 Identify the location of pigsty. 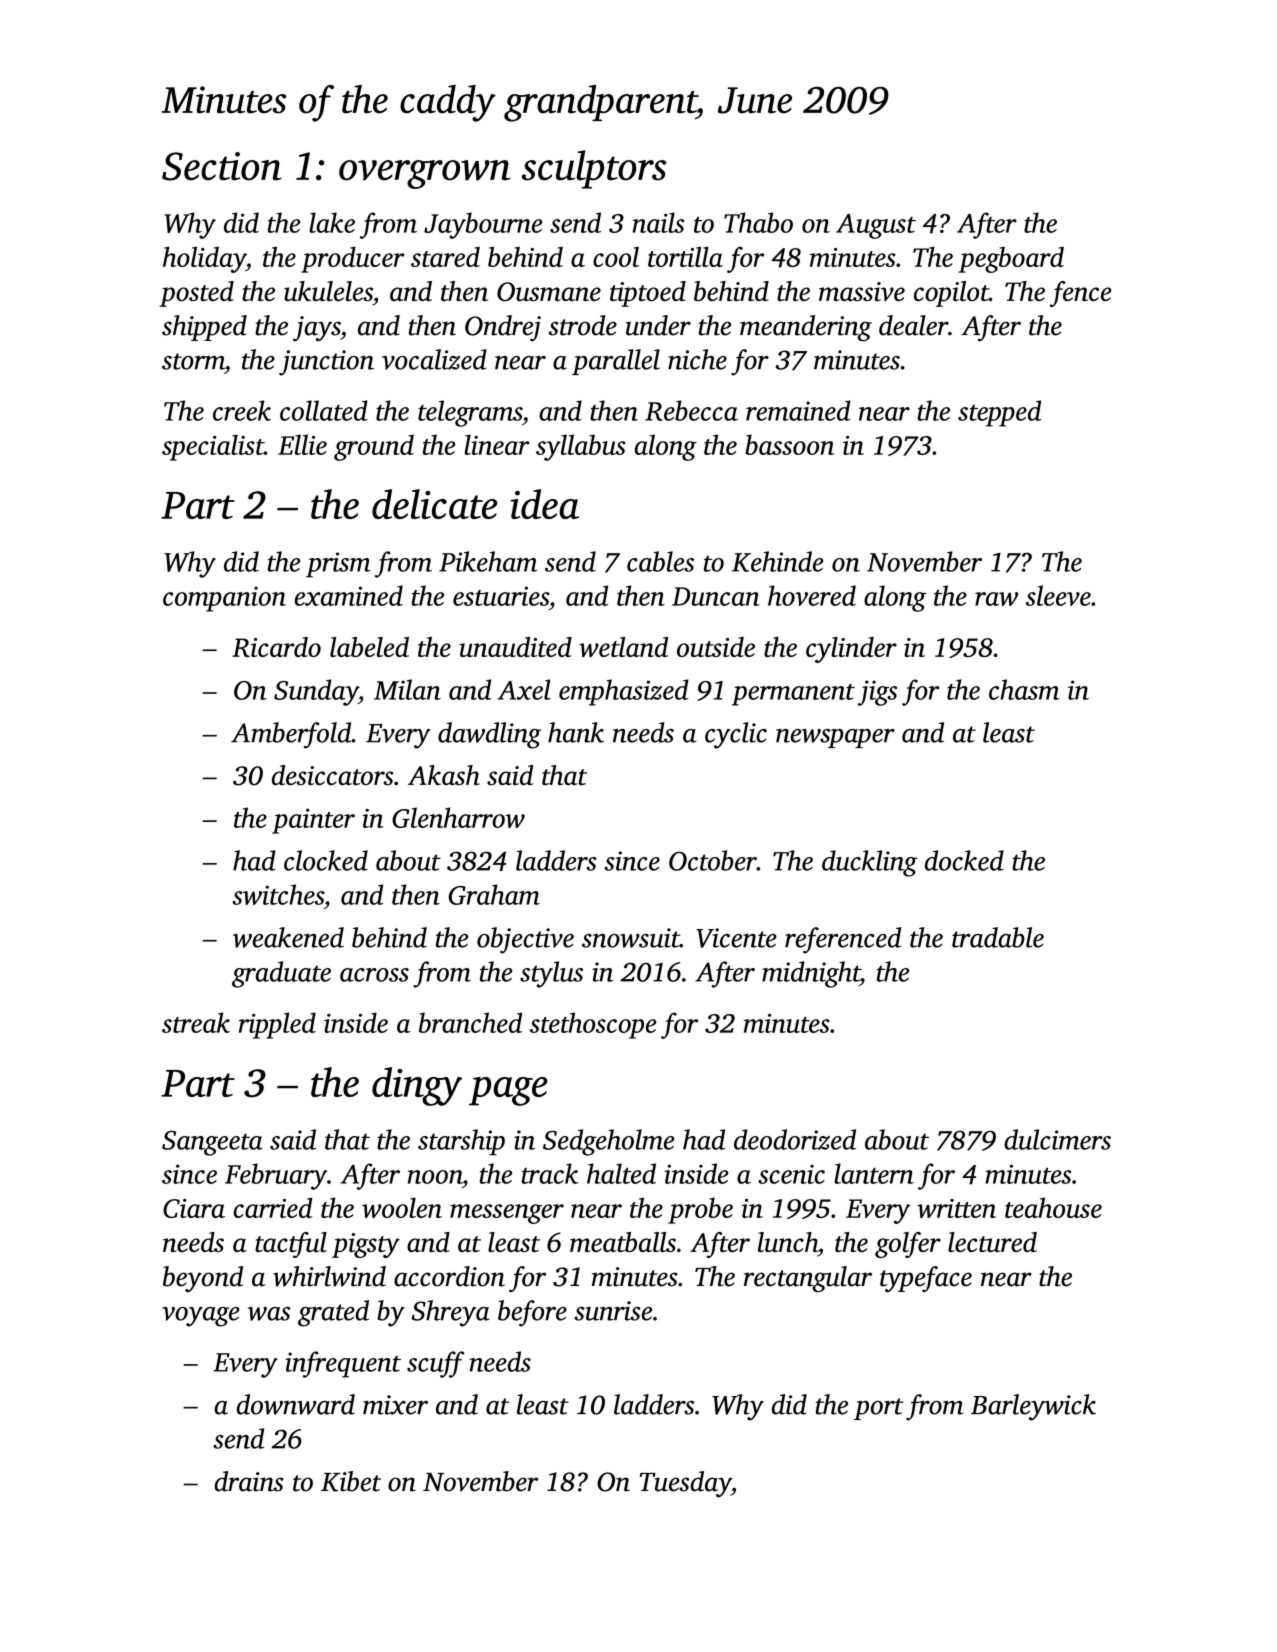
(366, 1245).
